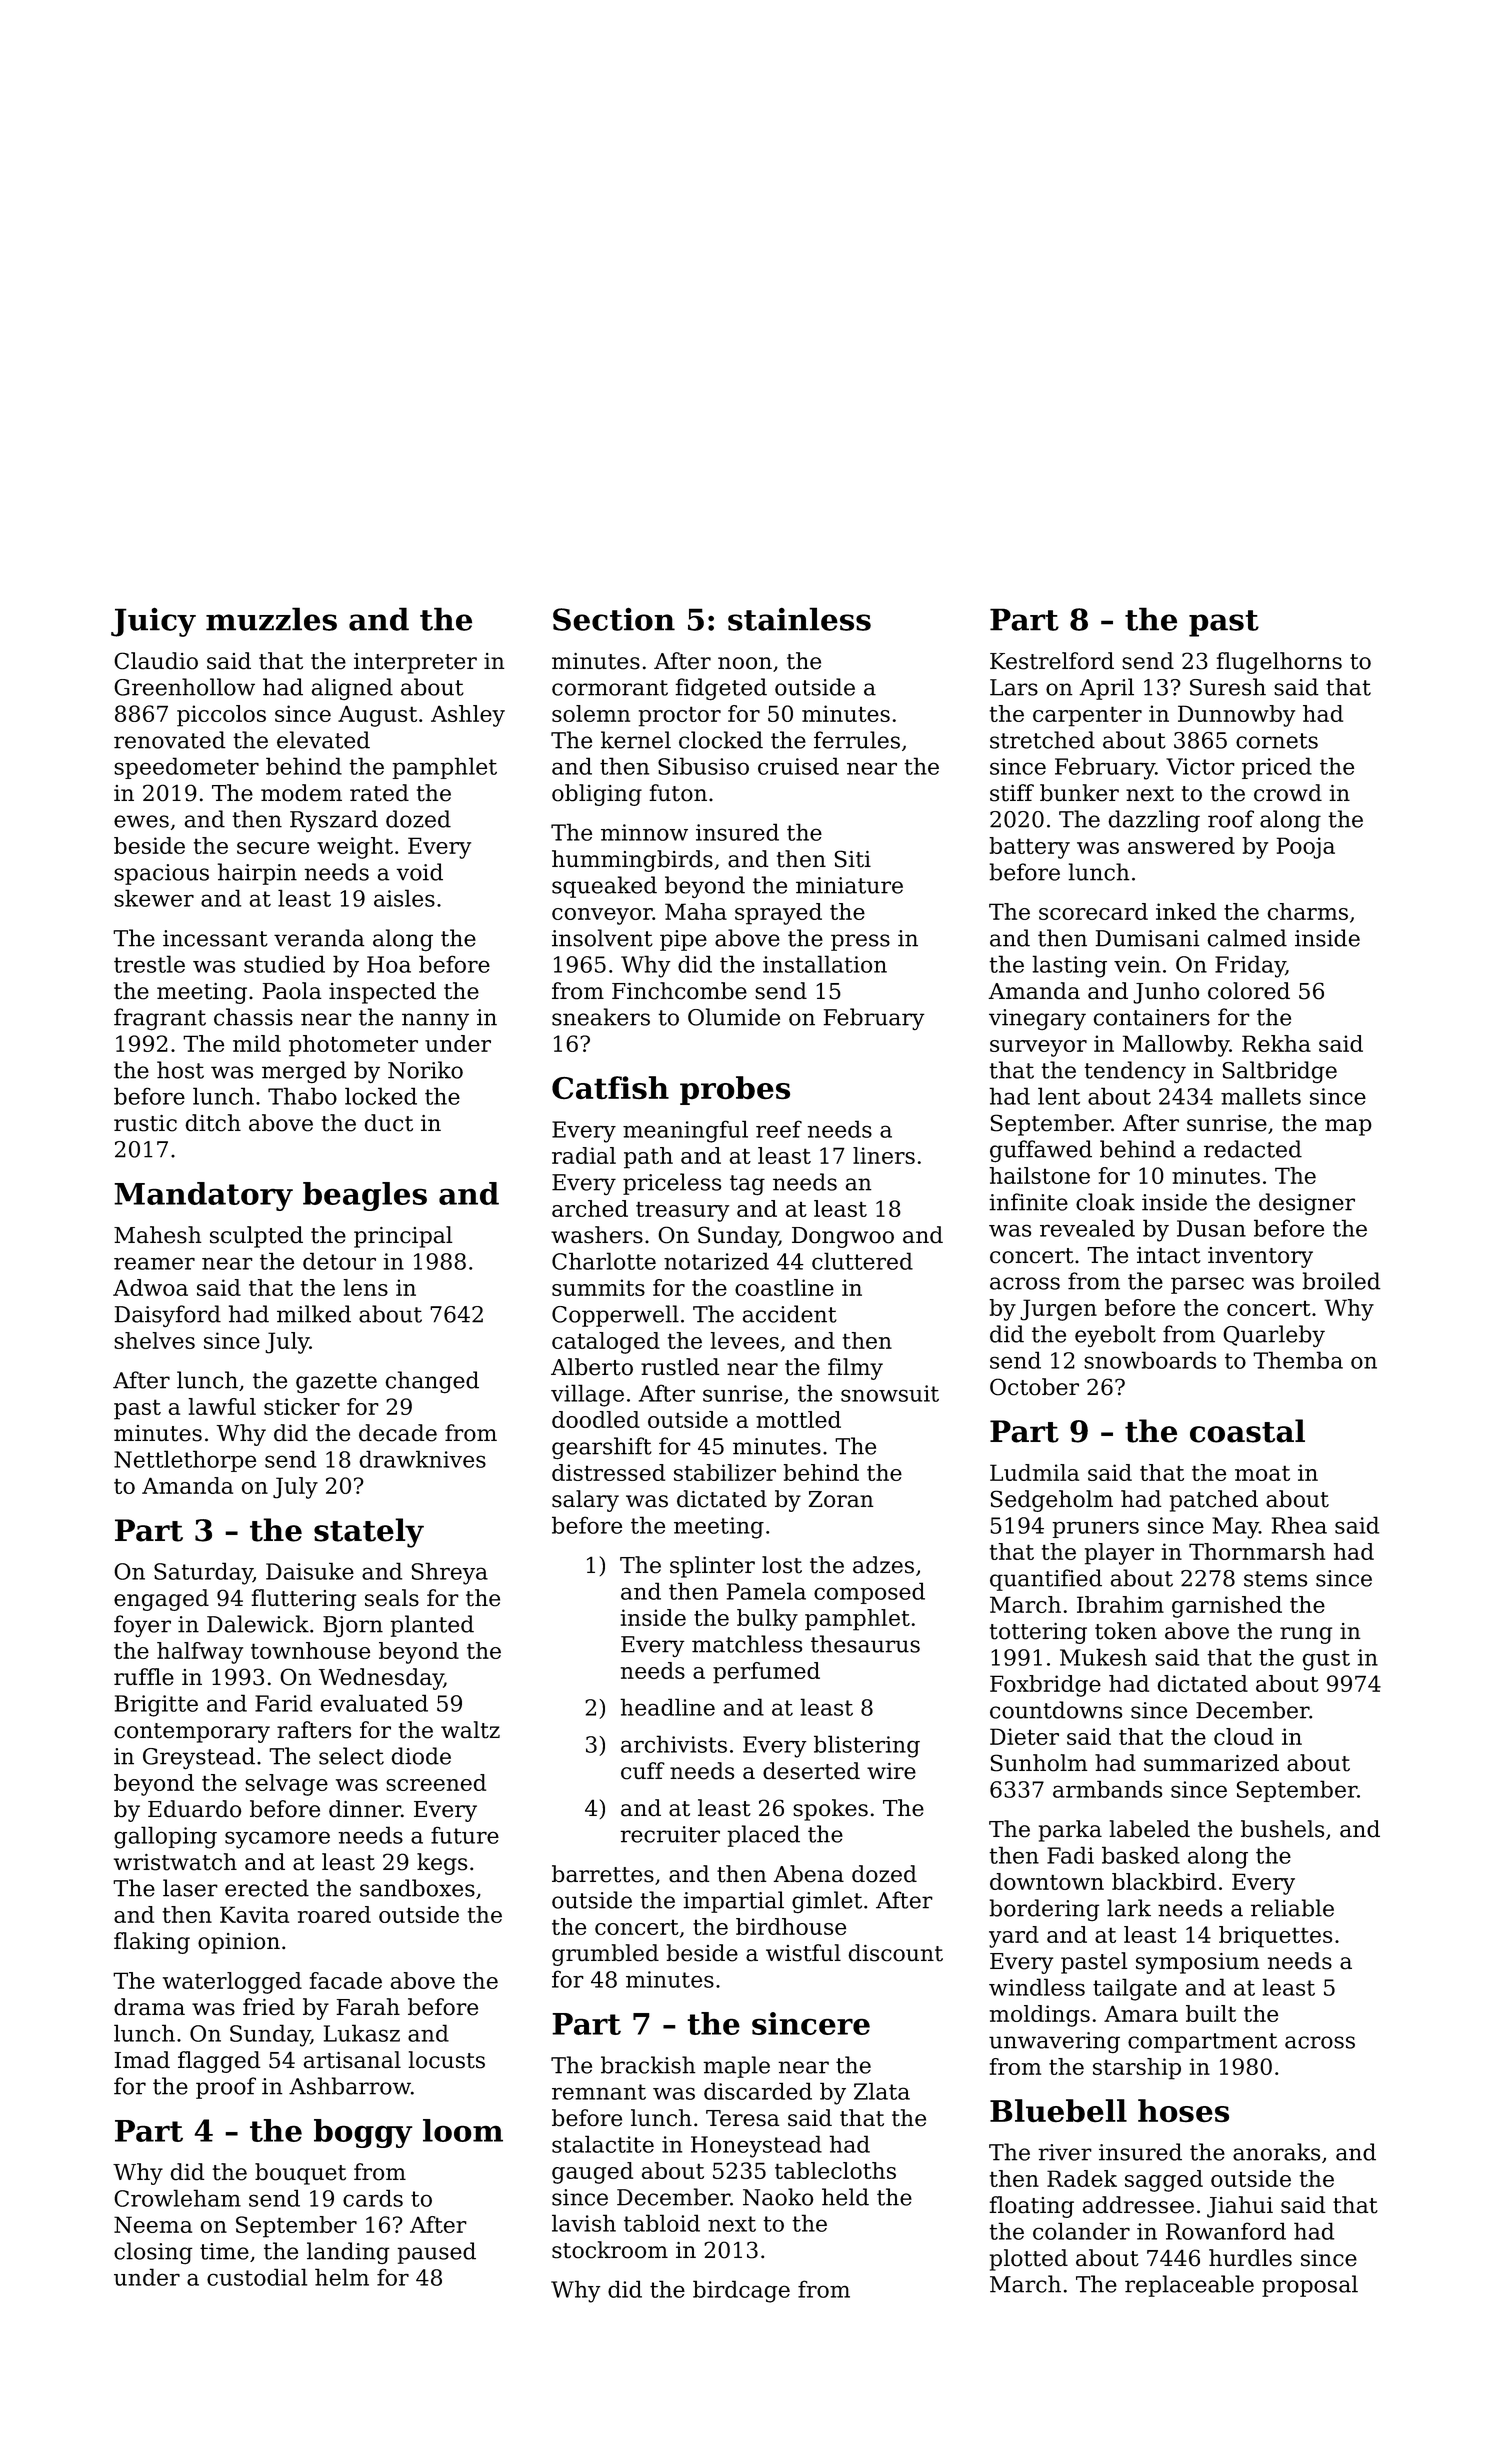 This screenshot has height=2464, width=1496. I want to click on Dunnowby, so click(1236, 716).
